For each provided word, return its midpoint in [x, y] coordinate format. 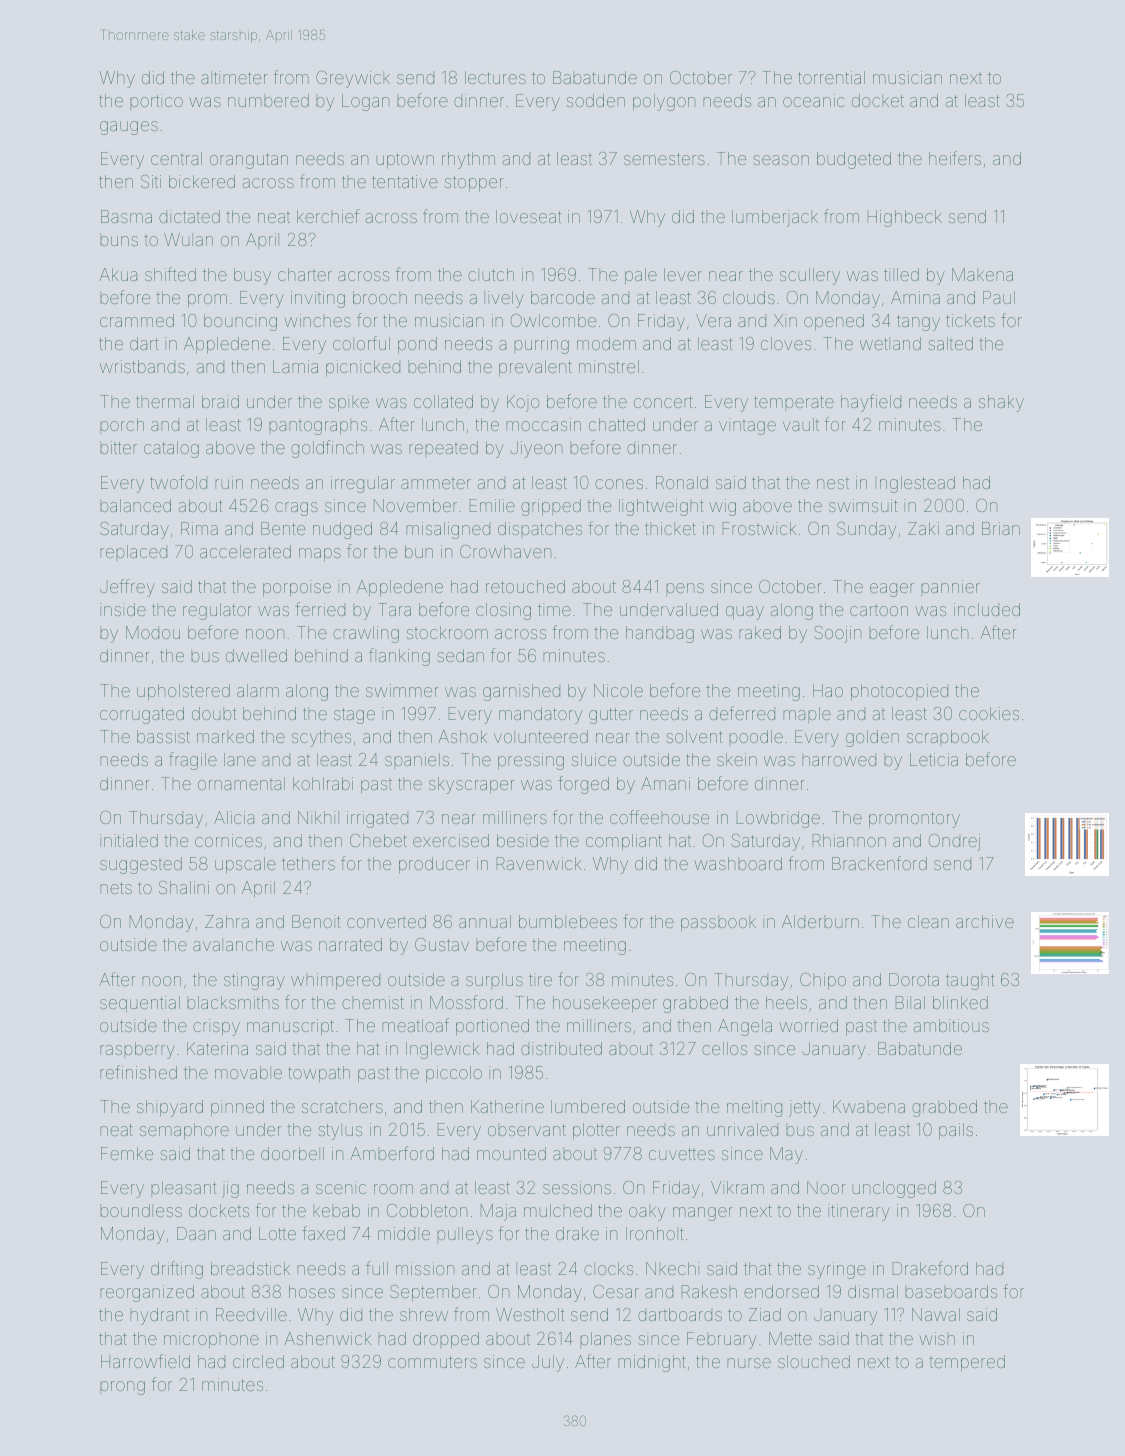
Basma [126, 216]
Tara [394, 609]
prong [122, 1388]
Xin [785, 320]
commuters [432, 1362]
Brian [1001, 528]
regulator [217, 611]
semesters [664, 159]
